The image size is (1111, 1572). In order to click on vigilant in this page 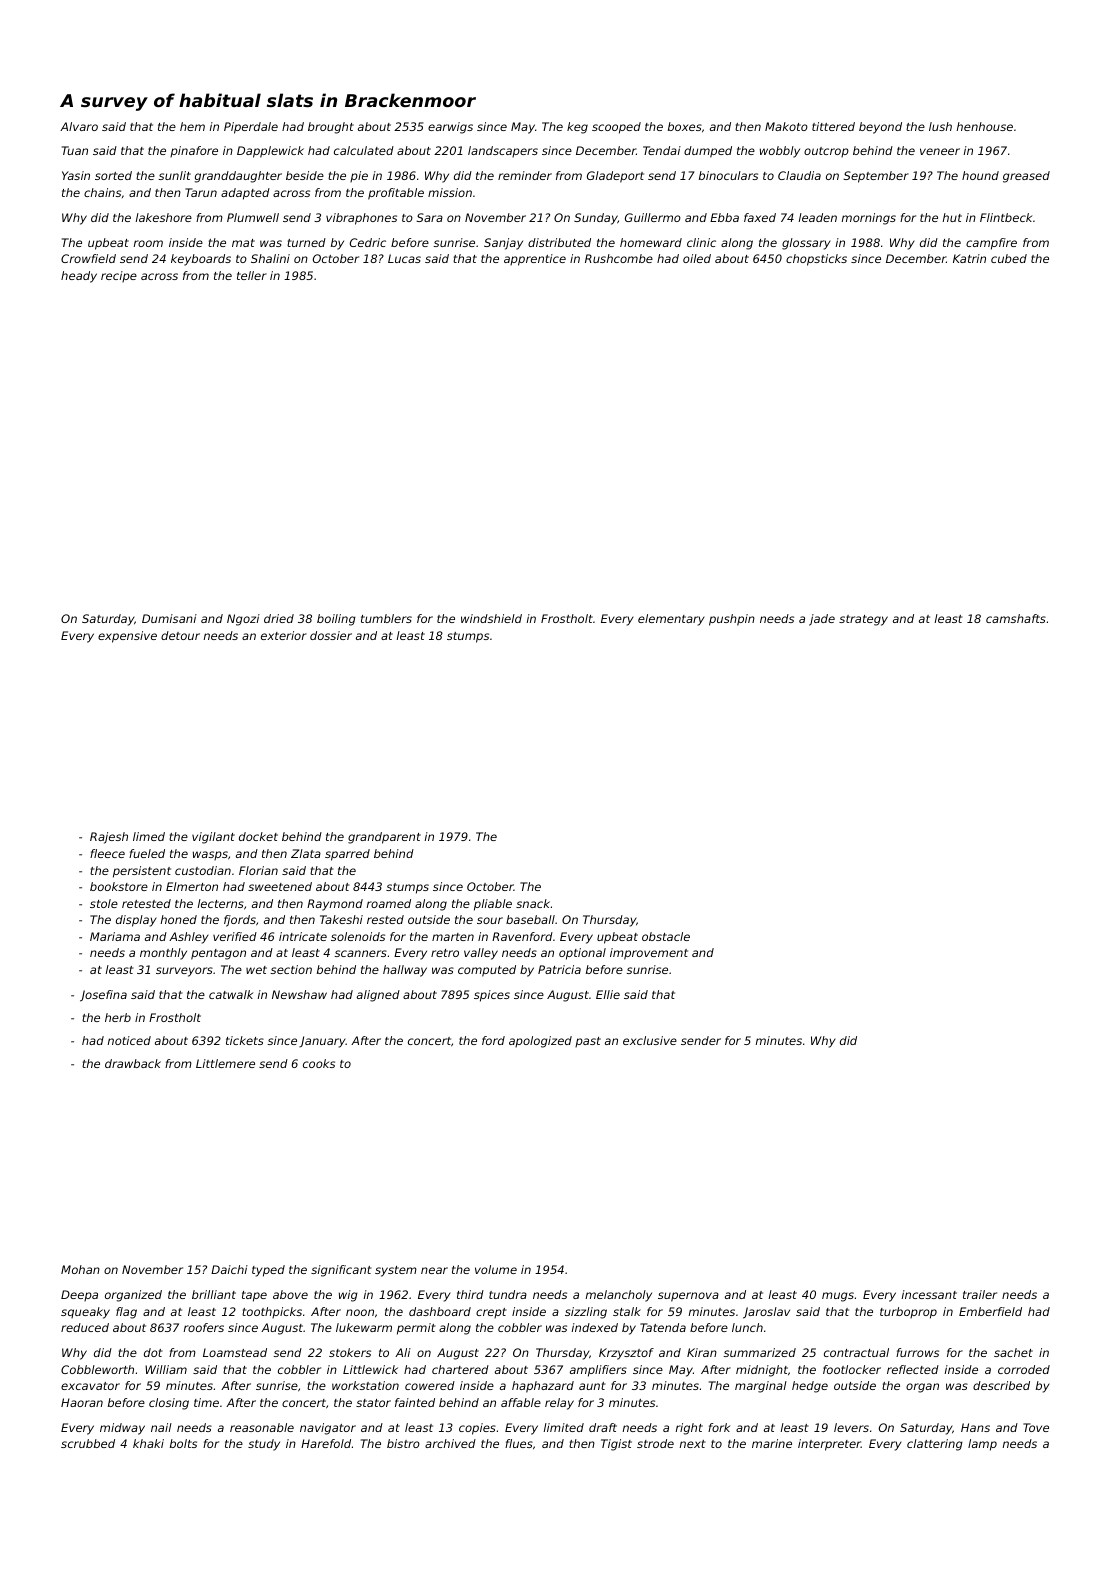, I will do `click(213, 838)`.
